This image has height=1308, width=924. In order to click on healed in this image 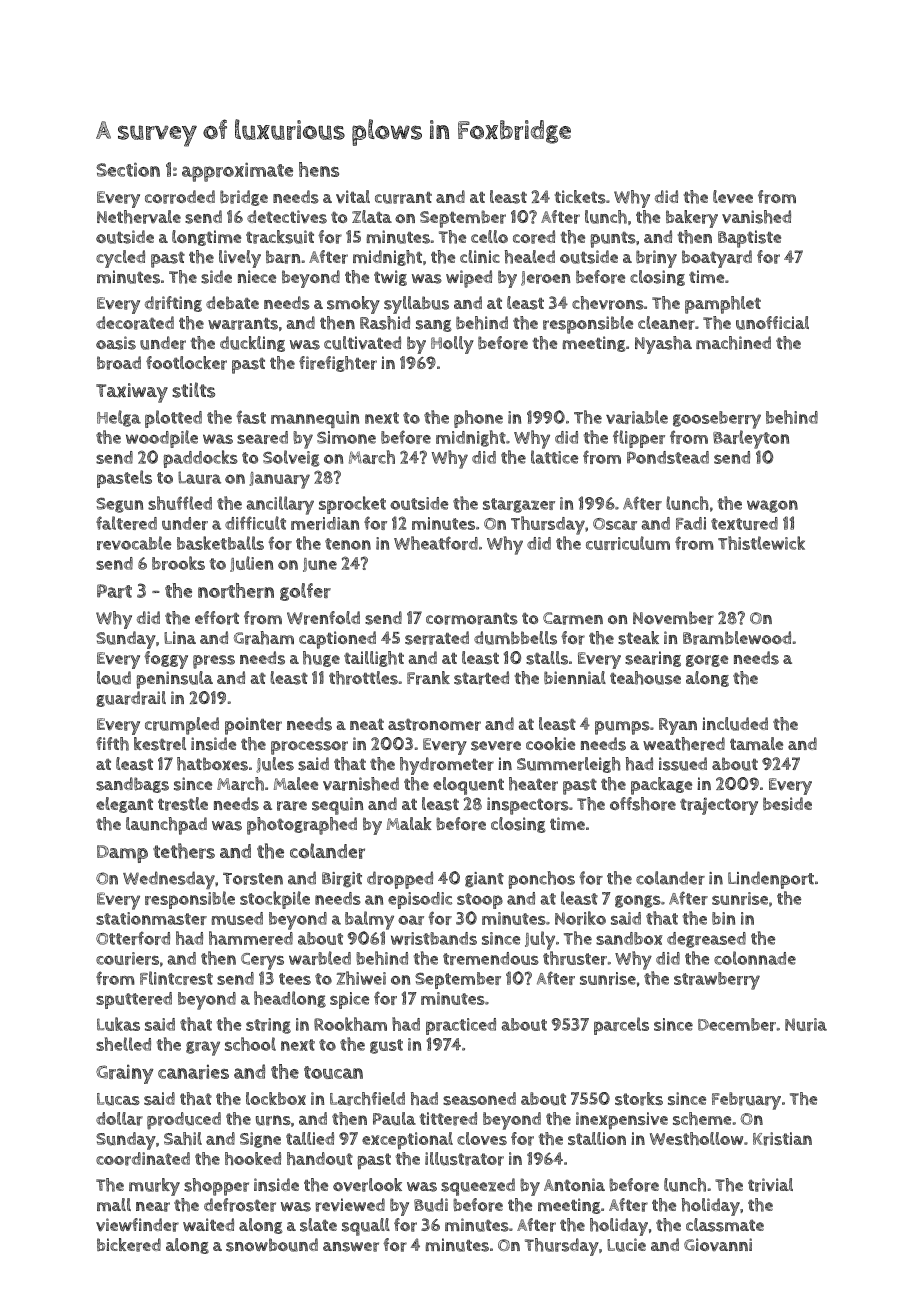, I will do `click(530, 257)`.
